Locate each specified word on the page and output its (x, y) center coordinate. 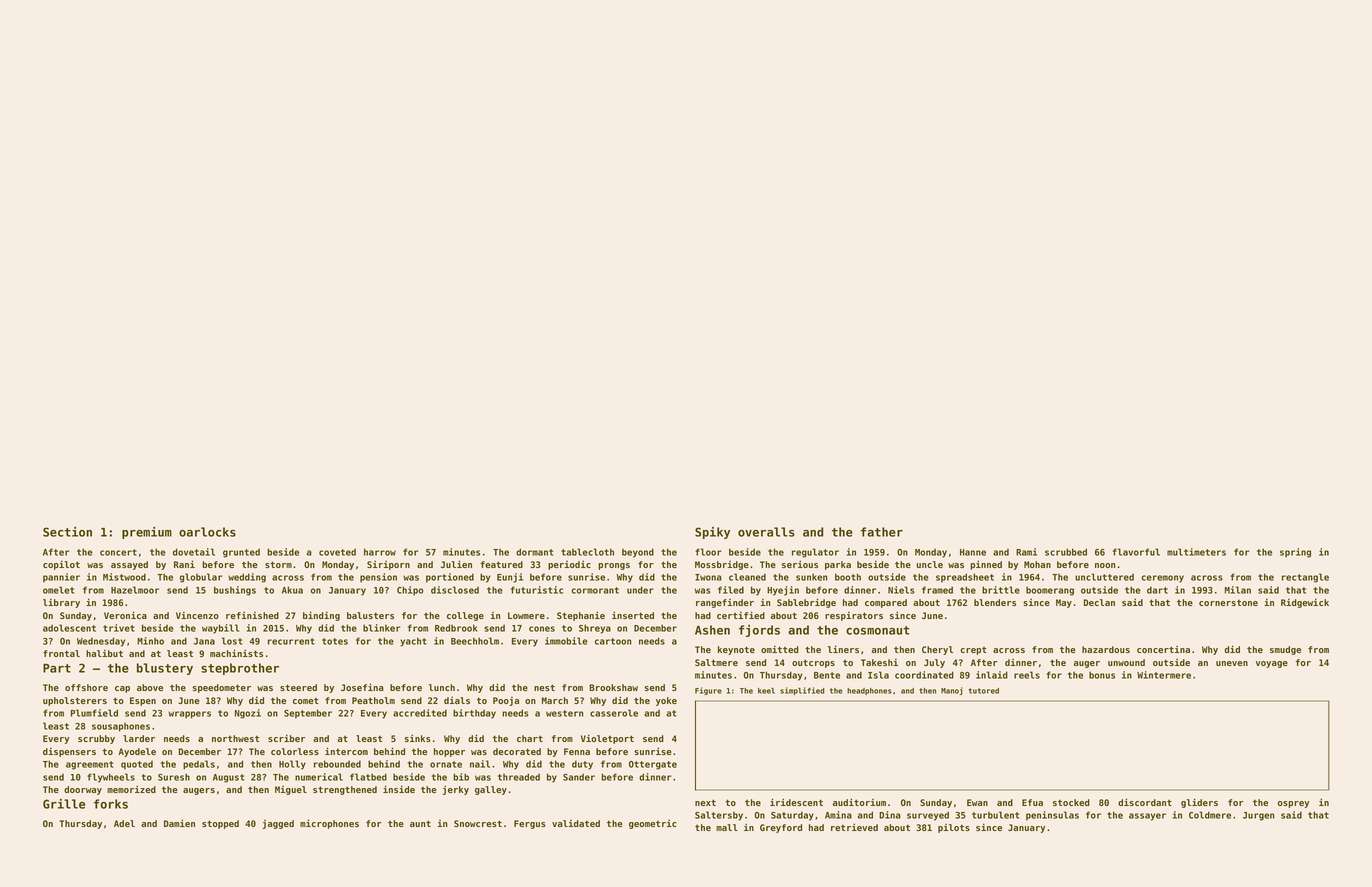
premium (147, 533)
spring (1295, 553)
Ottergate (653, 765)
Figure (708, 691)
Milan (1238, 590)
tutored (984, 691)
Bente (827, 675)
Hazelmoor (135, 590)
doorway (83, 790)
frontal (61, 653)
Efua (1032, 802)
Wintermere (1164, 675)
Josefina (362, 687)
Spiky (712, 533)
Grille (64, 804)
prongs (614, 566)
